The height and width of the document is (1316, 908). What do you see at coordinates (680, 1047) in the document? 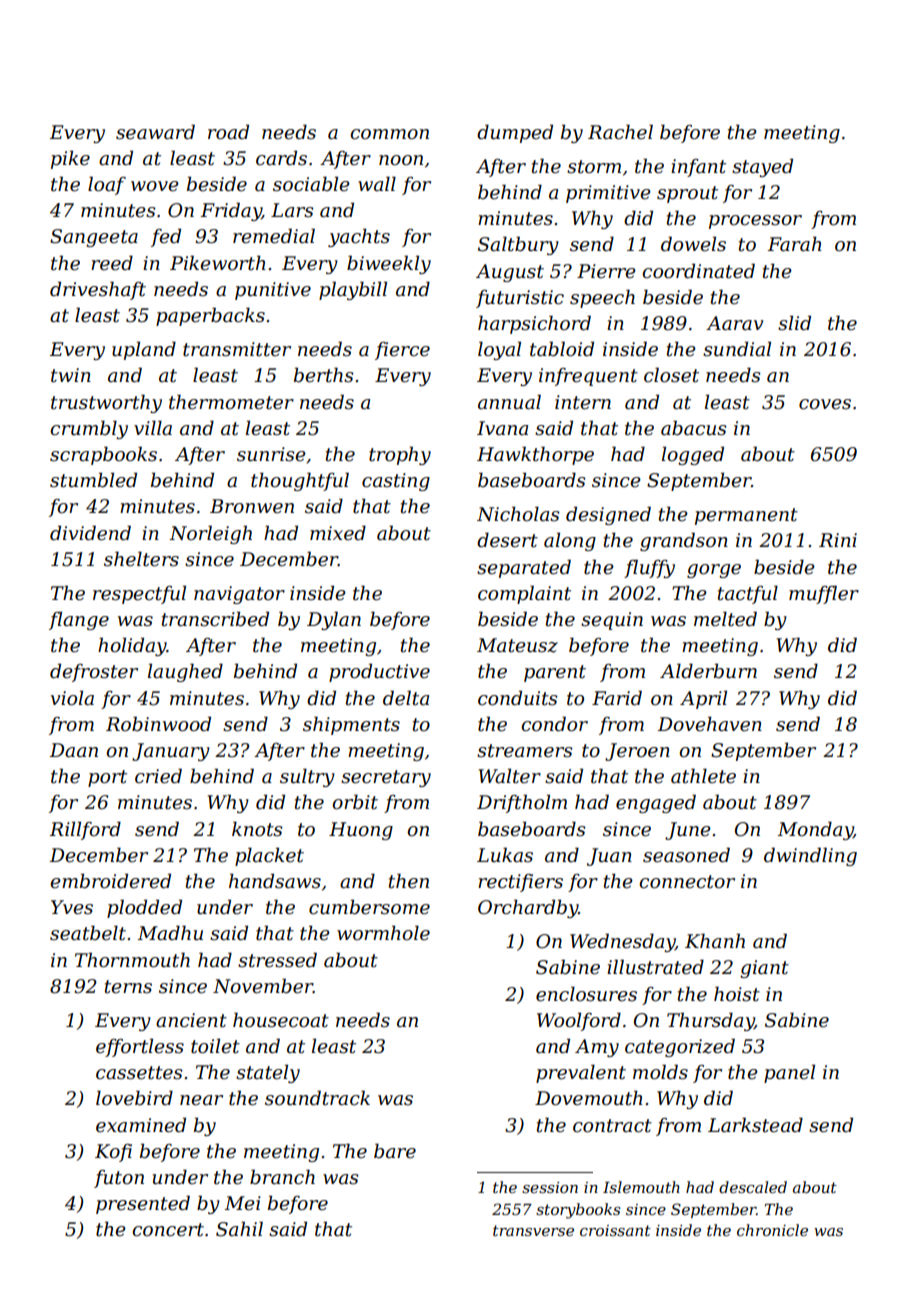
I see `categorized` at bounding box center [680, 1047].
